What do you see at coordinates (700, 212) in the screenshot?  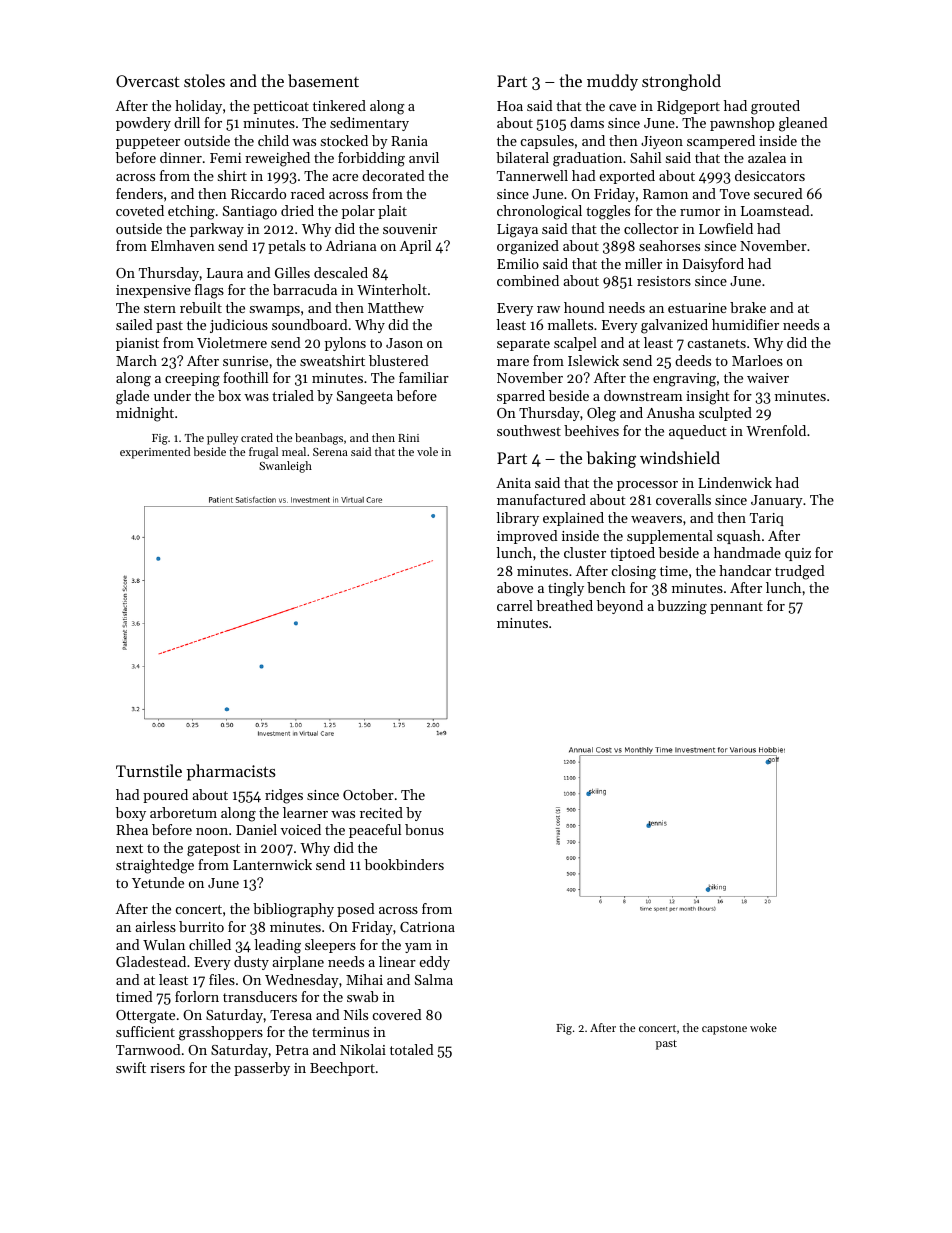 I see `rumor` at bounding box center [700, 212].
